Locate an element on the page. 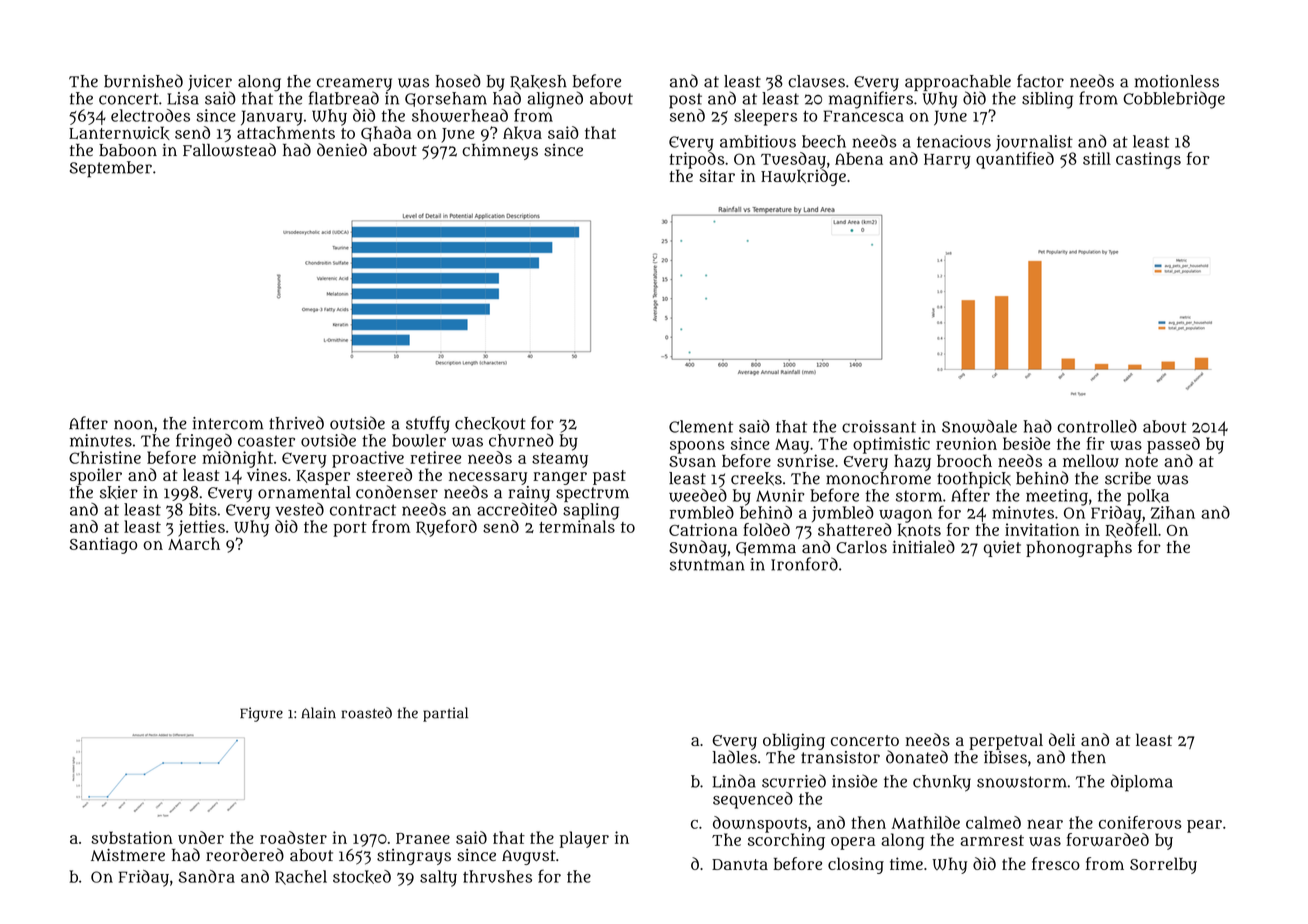  hosed is located at coordinates (458, 81).
